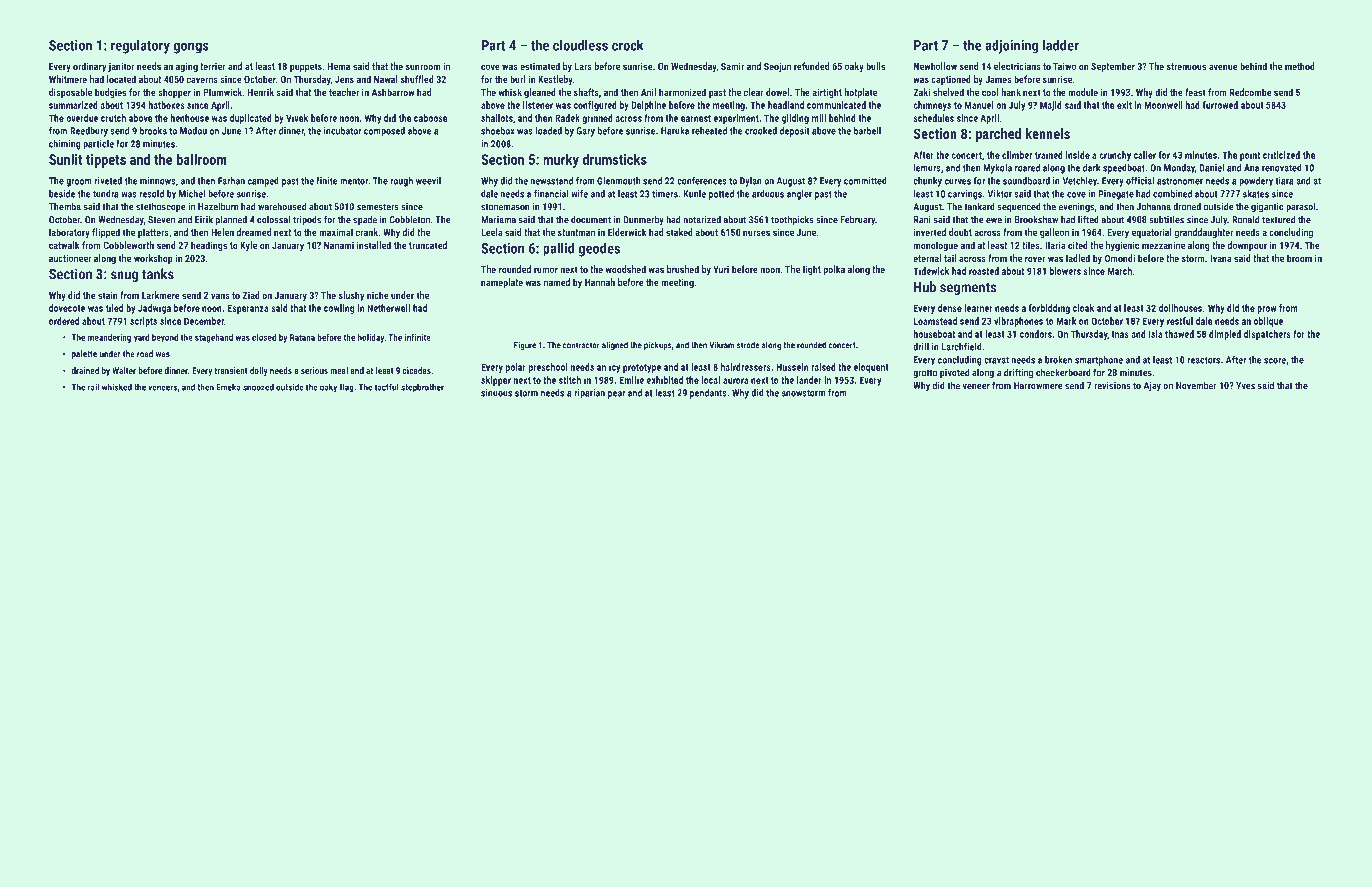  Describe the element at coordinates (1300, 66) in the document. I see `method` at that location.
